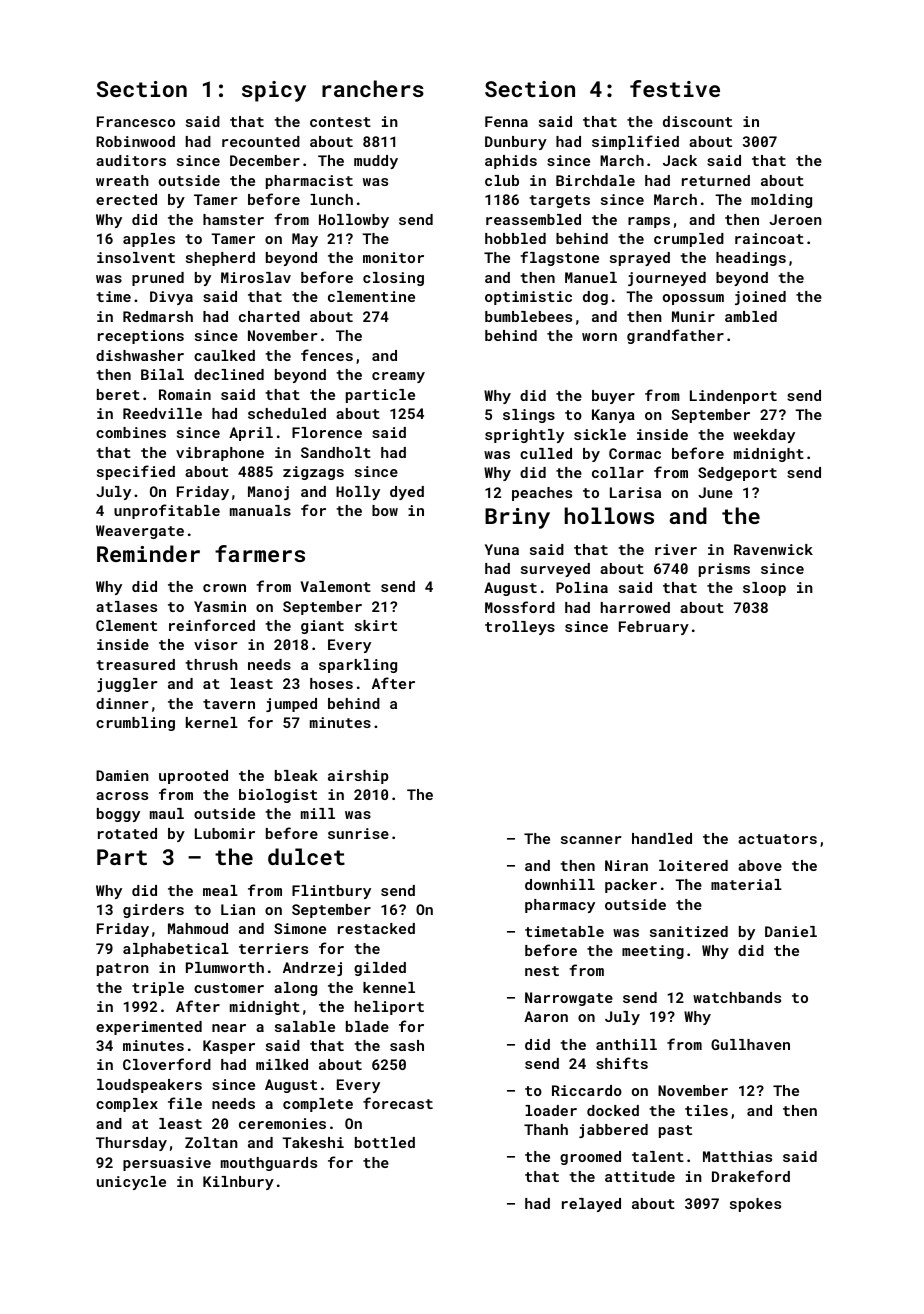  What do you see at coordinates (658, 1156) in the document?
I see `talent` at bounding box center [658, 1156].
